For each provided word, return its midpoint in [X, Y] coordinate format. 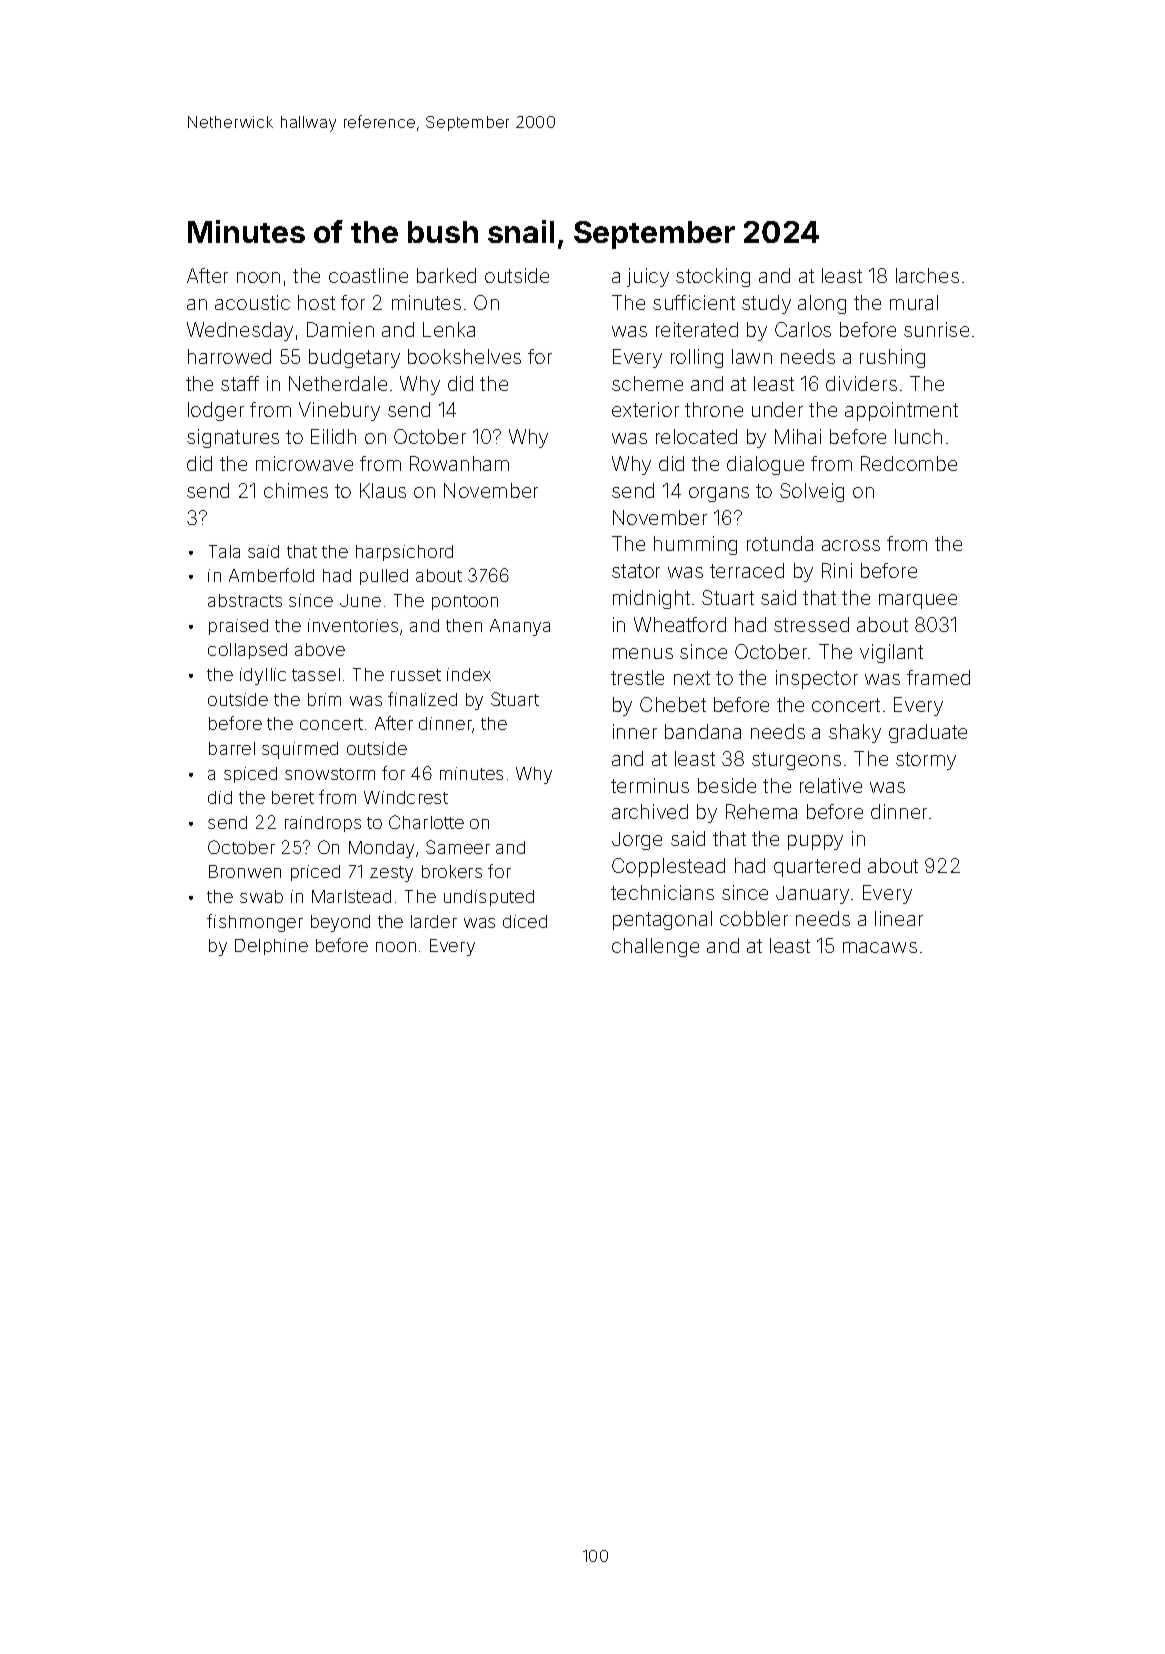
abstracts [245, 600]
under [777, 409]
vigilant [891, 653]
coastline [368, 275]
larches [927, 275]
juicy [648, 277]
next [692, 678]
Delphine [271, 947]
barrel [232, 748]
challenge [655, 947]
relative [831, 785]
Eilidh [333, 436]
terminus [650, 785]
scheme [647, 383]
